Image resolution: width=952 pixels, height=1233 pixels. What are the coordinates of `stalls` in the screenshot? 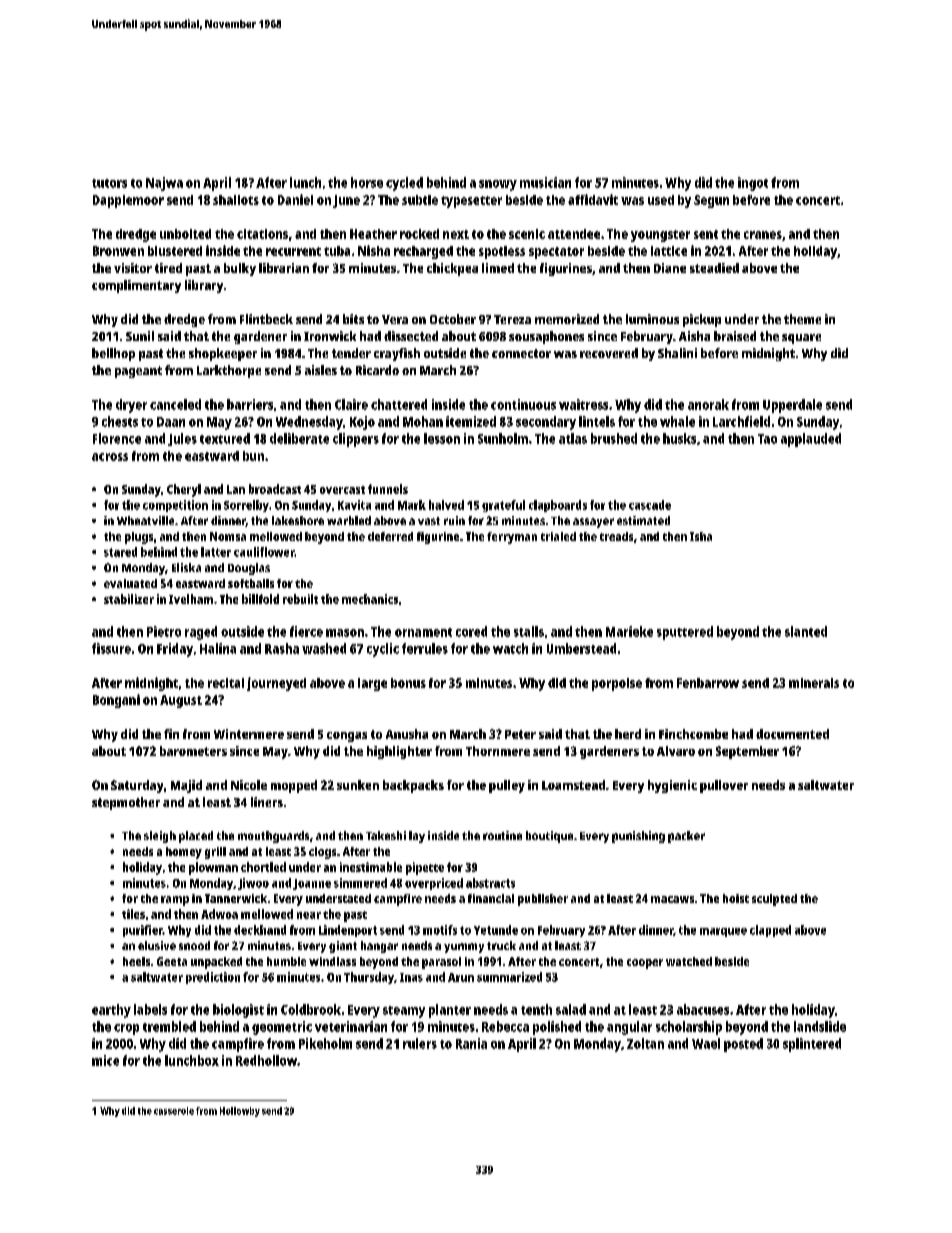 It's located at (529, 631).
